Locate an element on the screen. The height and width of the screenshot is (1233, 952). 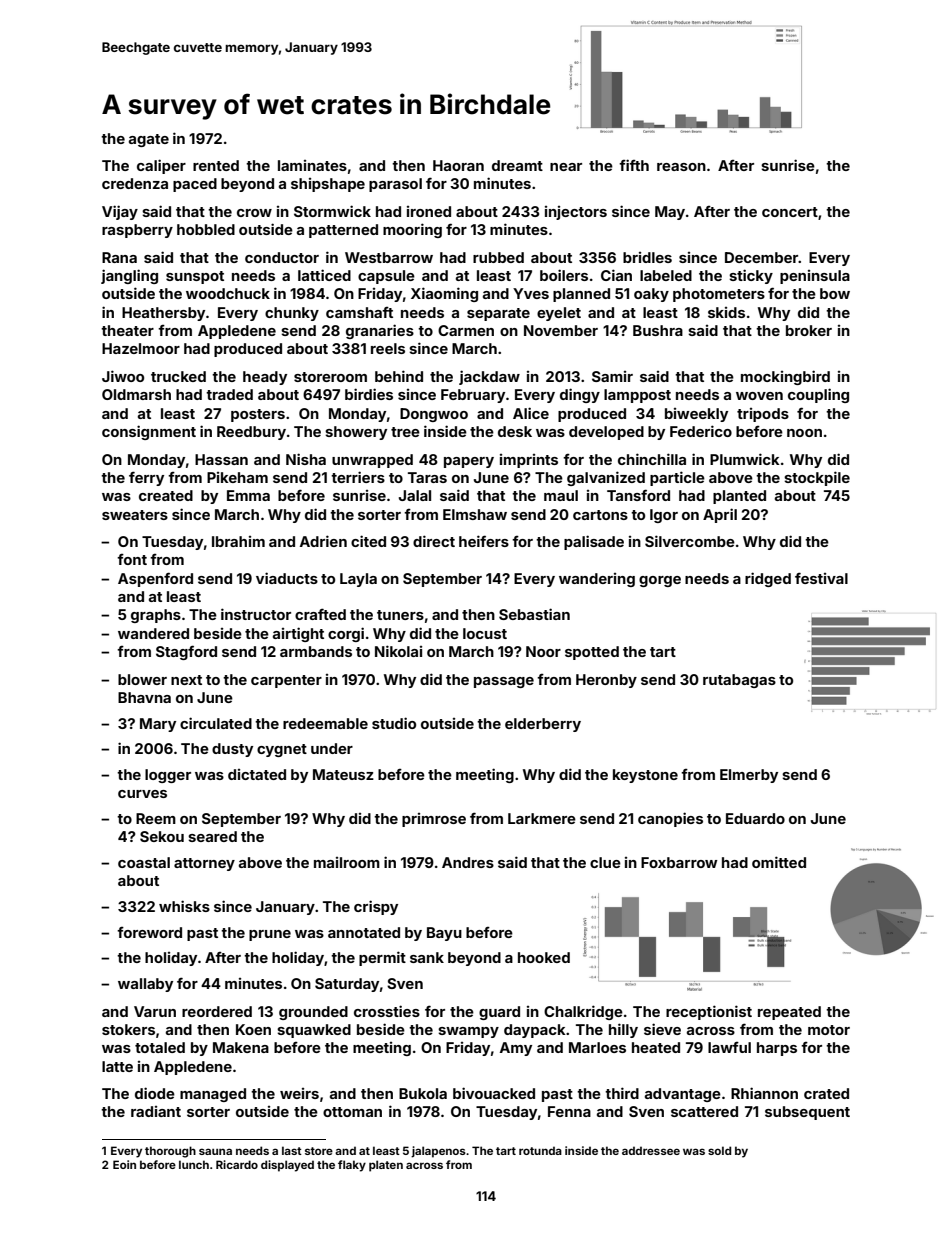
Bhavna is located at coordinates (144, 697).
